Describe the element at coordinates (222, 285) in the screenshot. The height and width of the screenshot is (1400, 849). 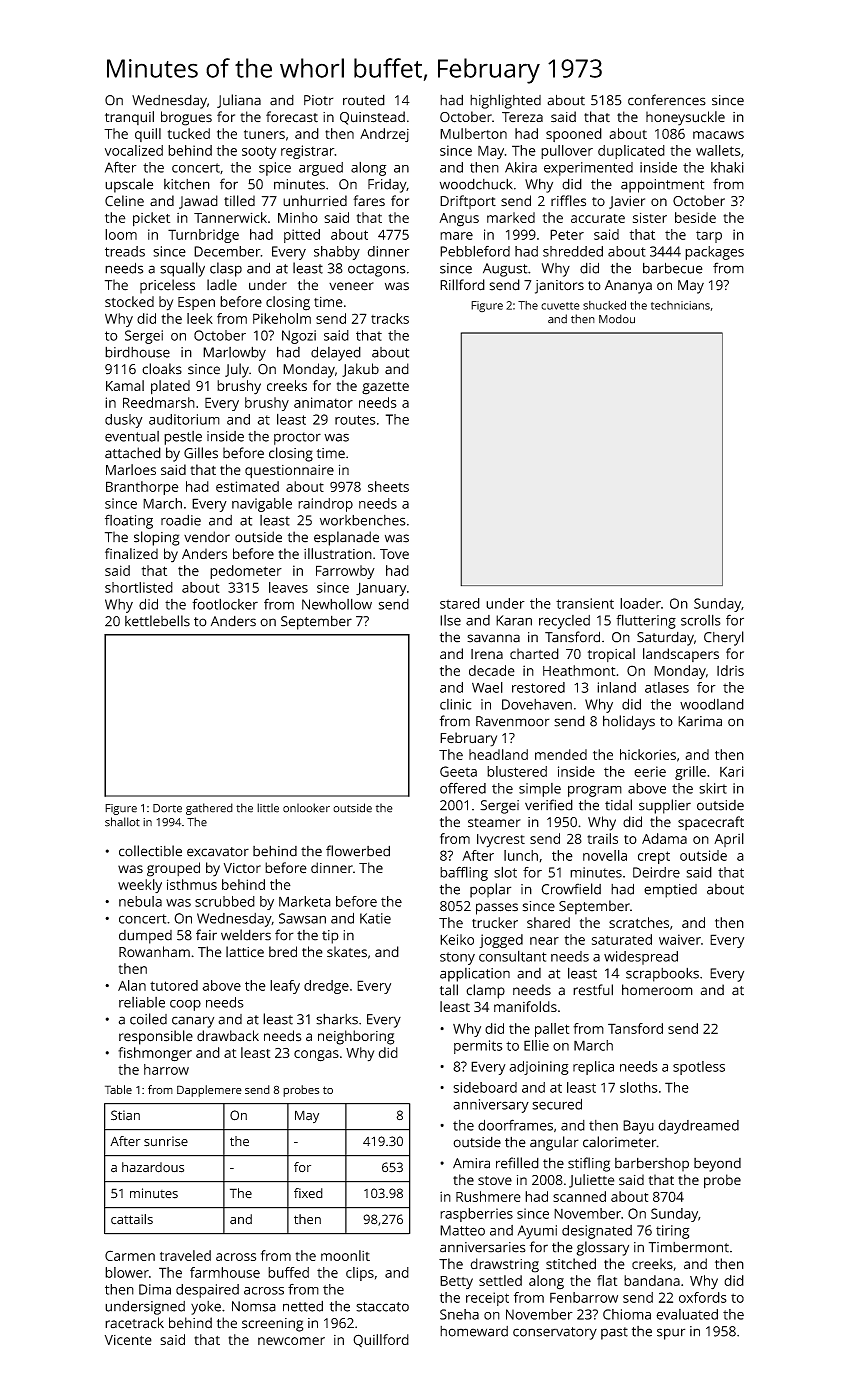
I see `ladle` at that location.
